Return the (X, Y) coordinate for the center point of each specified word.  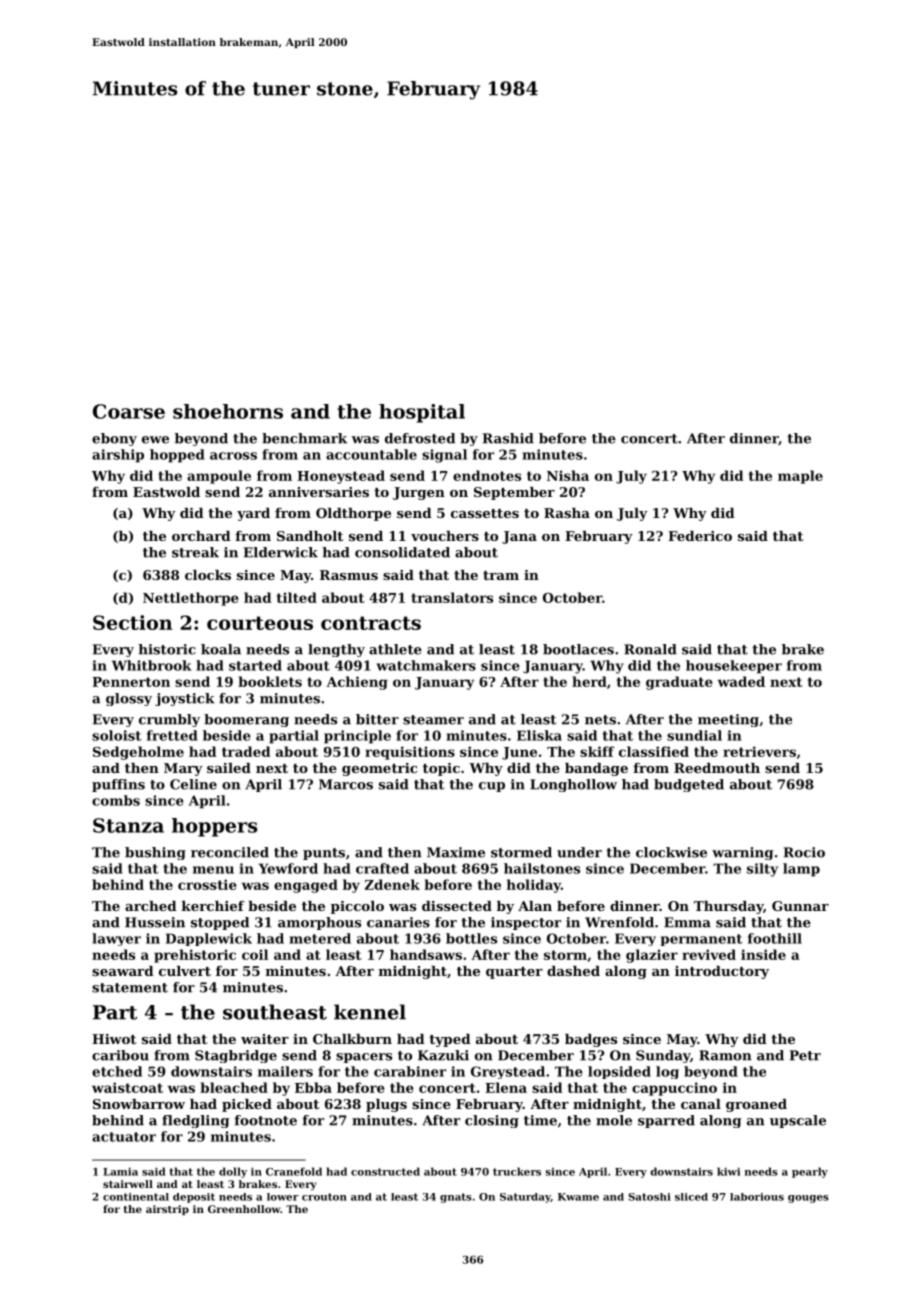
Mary (183, 769)
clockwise (671, 852)
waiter (265, 1039)
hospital (422, 413)
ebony (114, 439)
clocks (208, 575)
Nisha (568, 475)
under (579, 852)
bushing (155, 853)
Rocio (804, 852)
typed (449, 1040)
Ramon (725, 1055)
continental (136, 1197)
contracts (371, 623)
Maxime (456, 852)
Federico (700, 536)
